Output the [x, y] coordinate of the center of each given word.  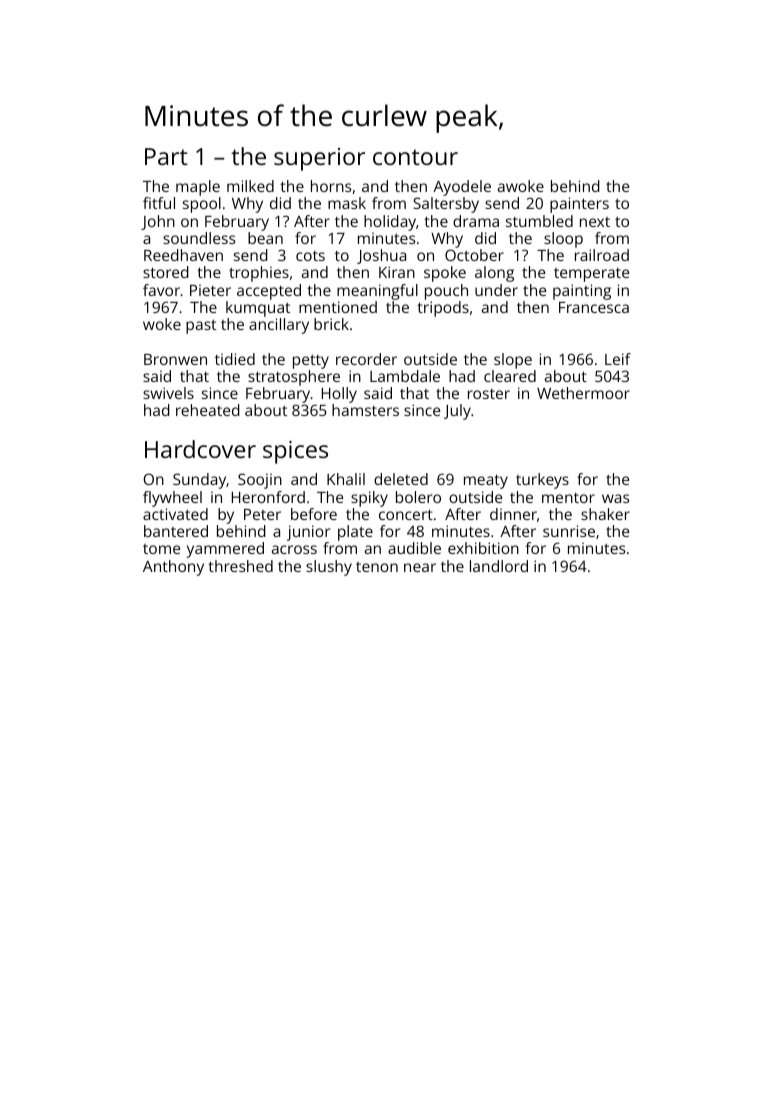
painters [579, 205]
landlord [499, 566]
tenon [377, 567]
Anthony [173, 568]
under [496, 290]
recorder [366, 359]
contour [415, 157]
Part [166, 156]
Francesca [594, 307]
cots [310, 256]
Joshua [381, 256]
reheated [208, 410]
